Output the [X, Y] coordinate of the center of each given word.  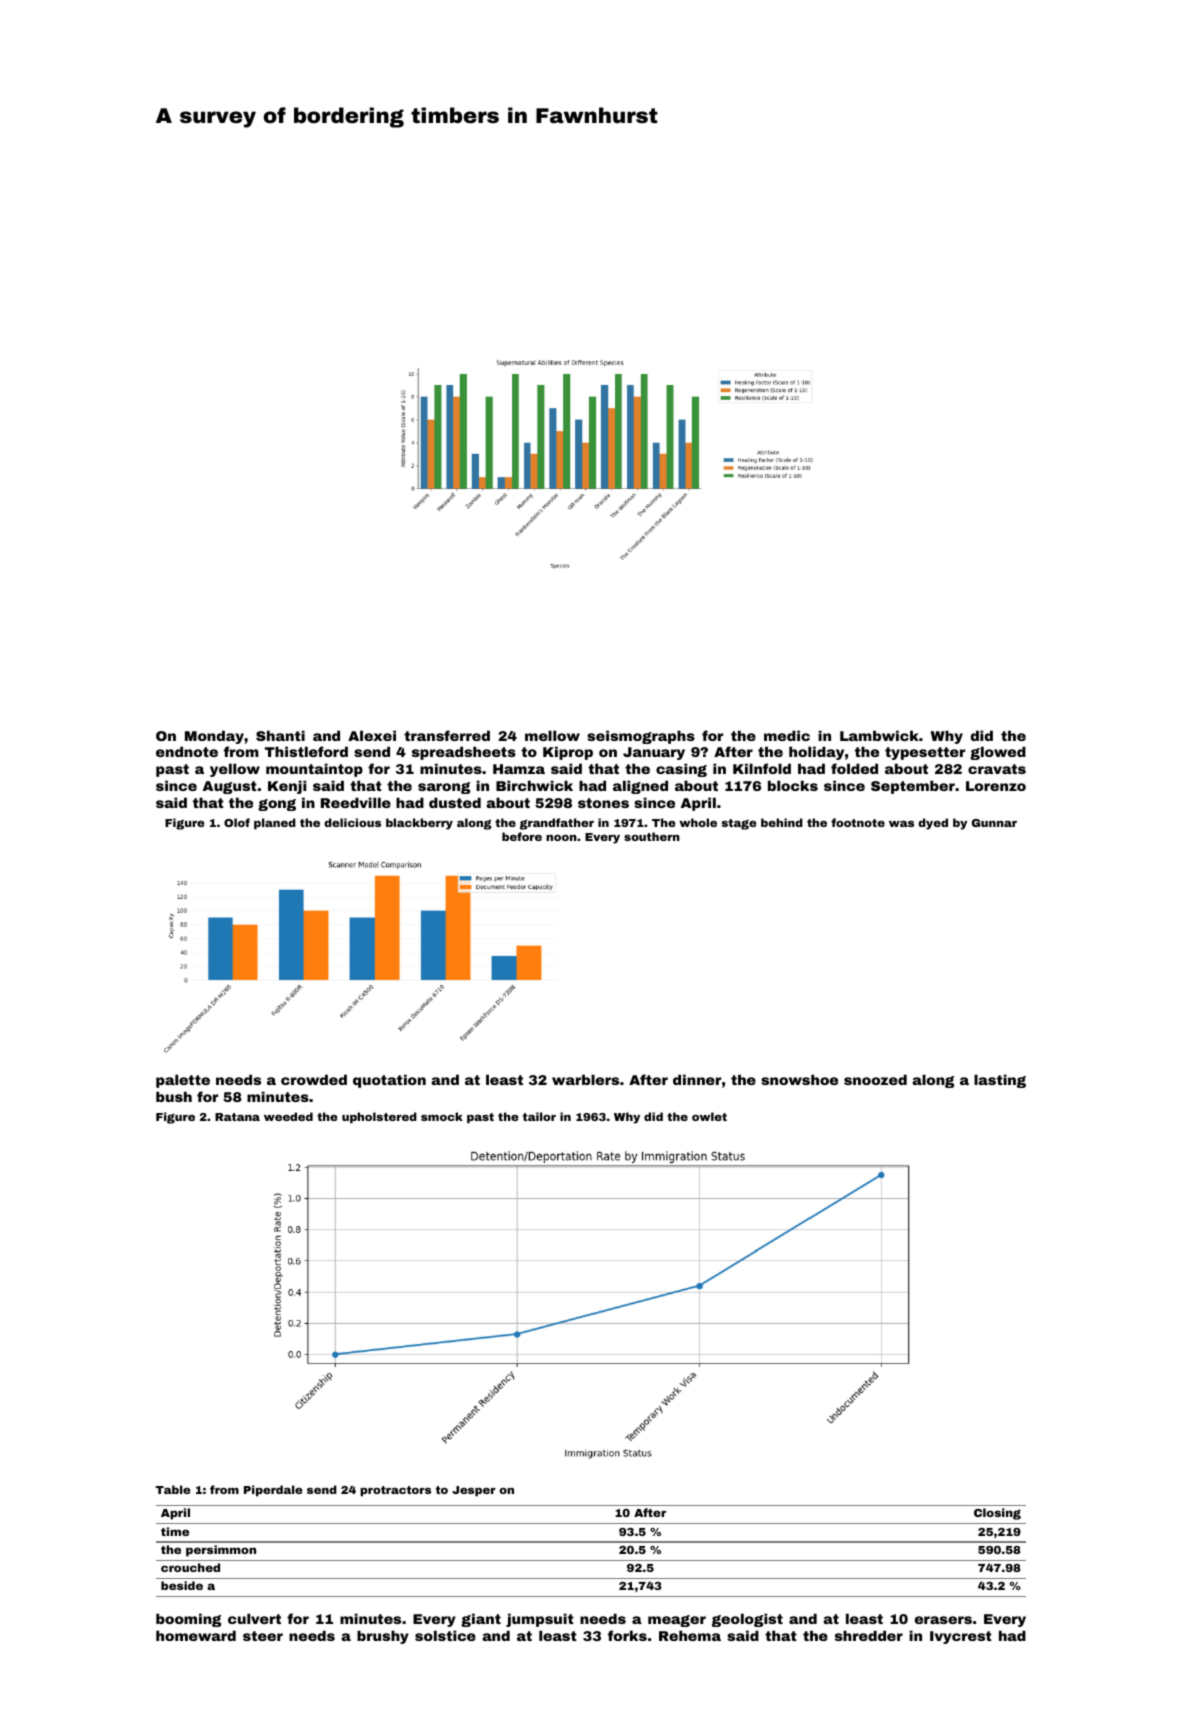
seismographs [641, 737]
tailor [539, 1116]
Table [173, 1489]
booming [188, 1620]
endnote [187, 751]
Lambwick [879, 735]
